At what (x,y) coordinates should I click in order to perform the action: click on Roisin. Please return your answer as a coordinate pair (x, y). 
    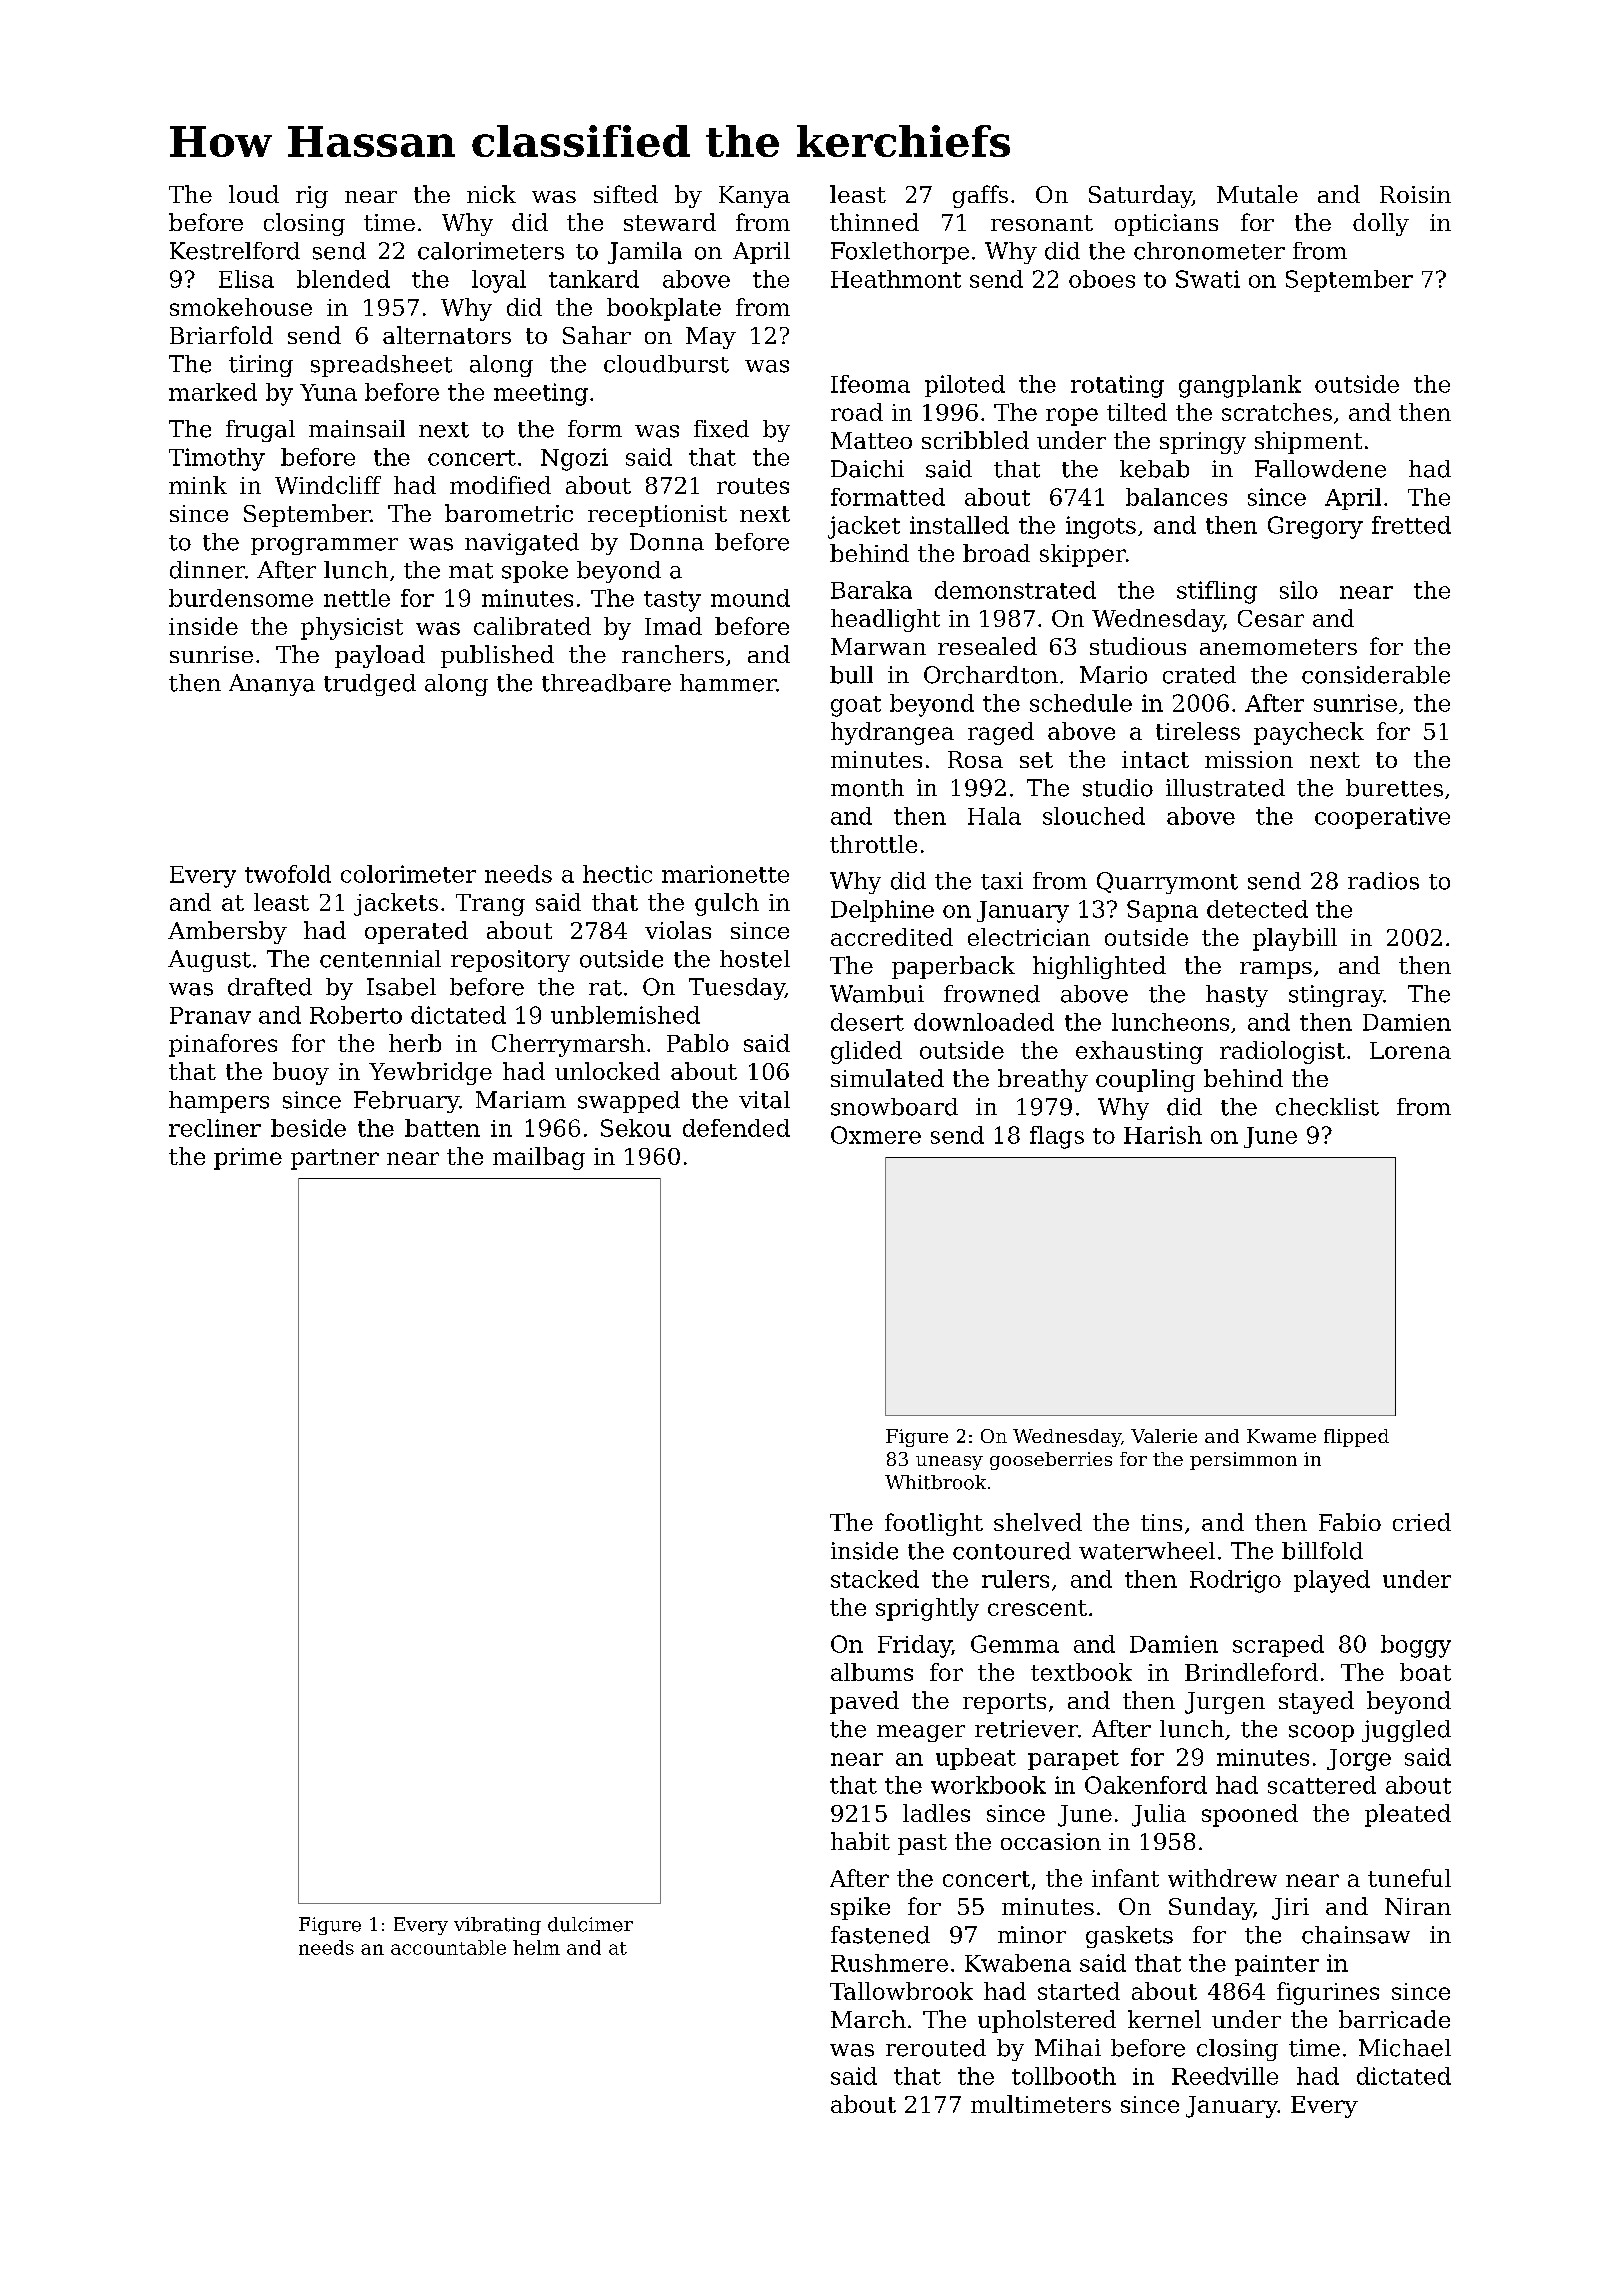
    Looking at the image, I should click on (1415, 194).
